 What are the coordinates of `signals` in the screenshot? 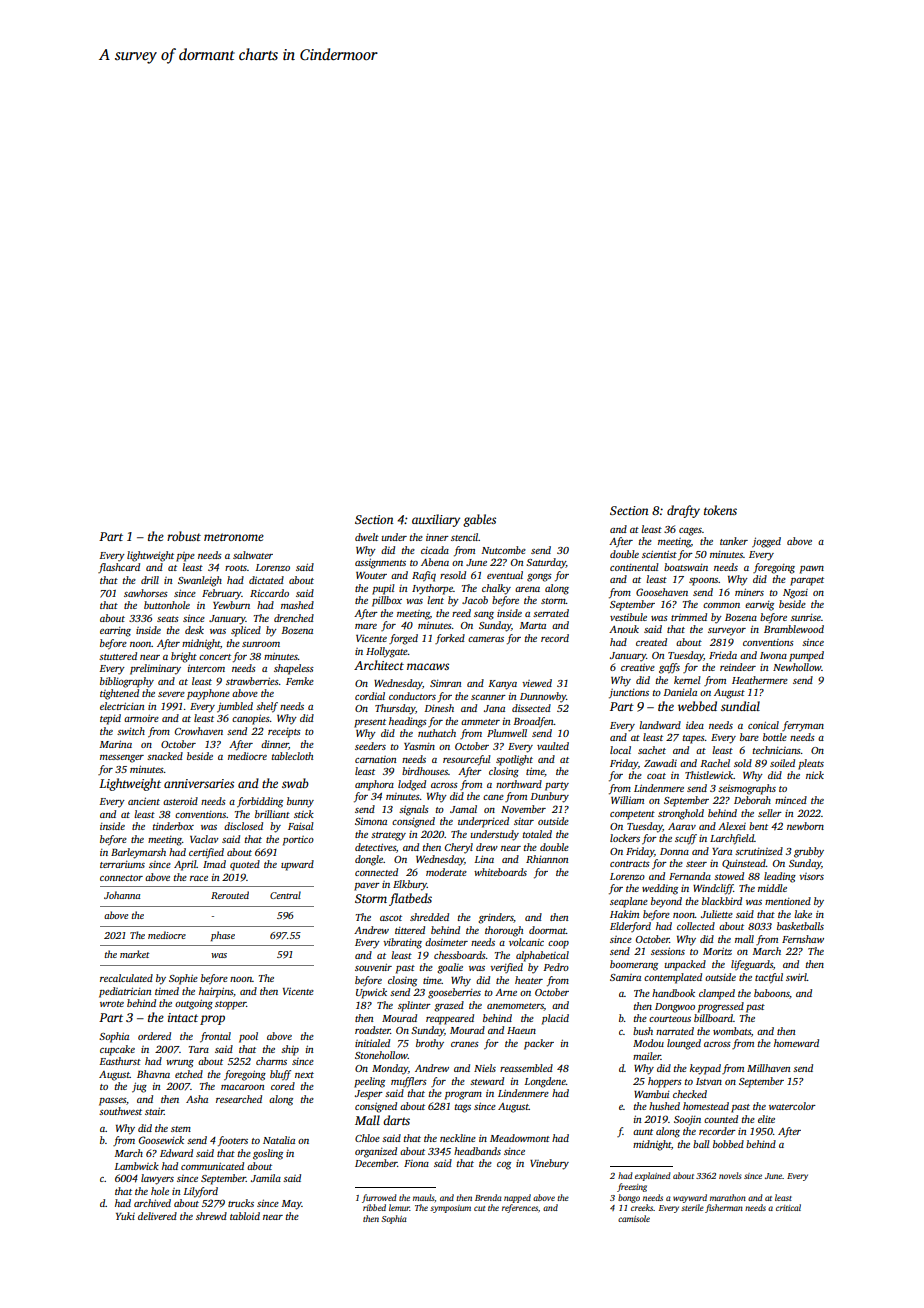 It's located at (414, 810).
